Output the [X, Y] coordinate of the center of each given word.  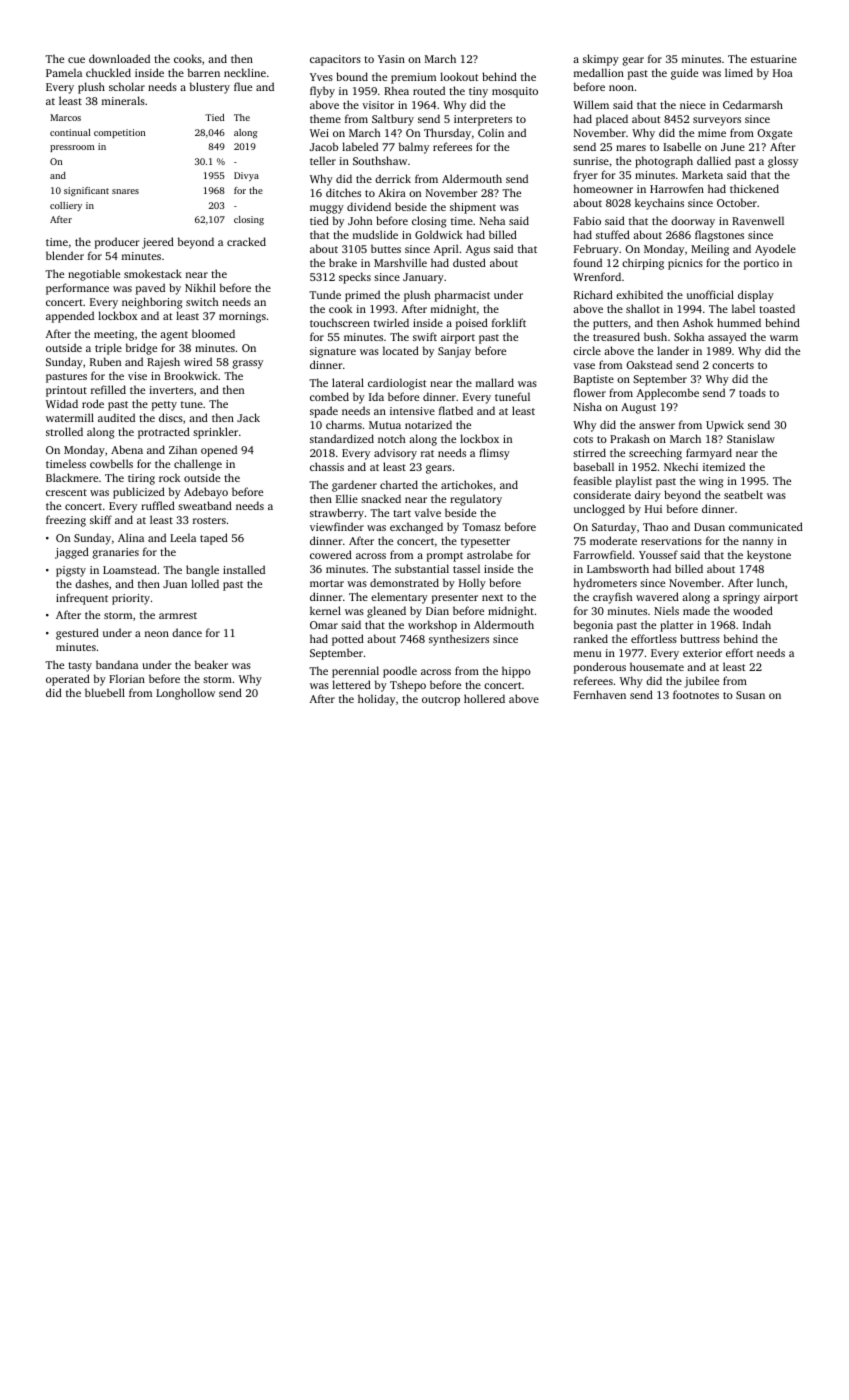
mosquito [515, 92]
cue [76, 60]
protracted [164, 433]
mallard [495, 382]
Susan [750, 695]
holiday [376, 700]
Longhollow [185, 694]
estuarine [774, 59]
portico [761, 264]
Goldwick [439, 234]
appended [70, 317]
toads [752, 392]
